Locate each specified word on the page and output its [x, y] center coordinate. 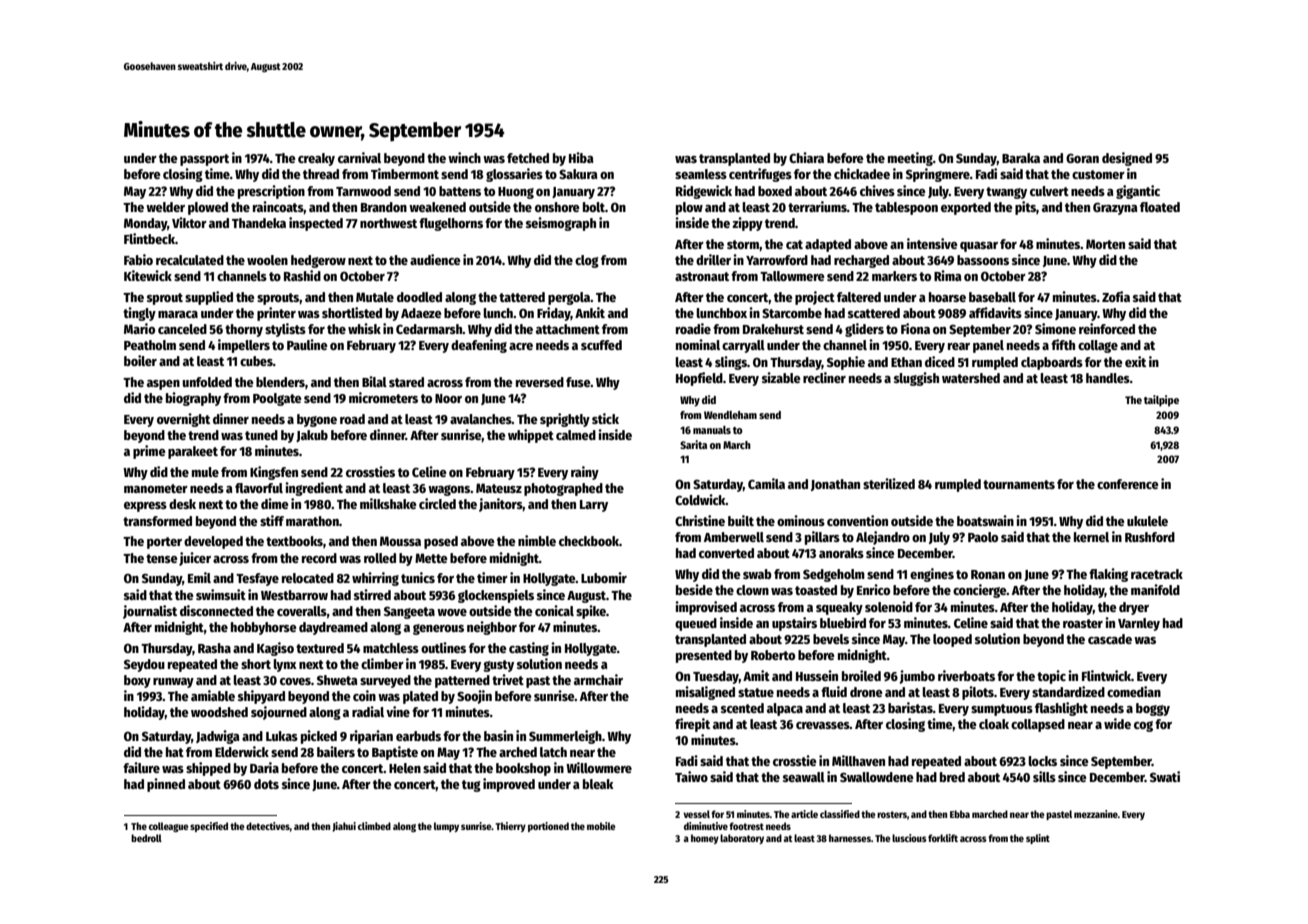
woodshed [219, 712]
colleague [168, 827]
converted [726, 553]
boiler [140, 360]
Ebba [960, 814]
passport [204, 160]
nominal [698, 344]
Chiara [806, 157]
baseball [992, 297]
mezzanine [1096, 814]
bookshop [523, 769]
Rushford [1150, 537]
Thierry [510, 827]
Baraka [1021, 158]
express [145, 507]
